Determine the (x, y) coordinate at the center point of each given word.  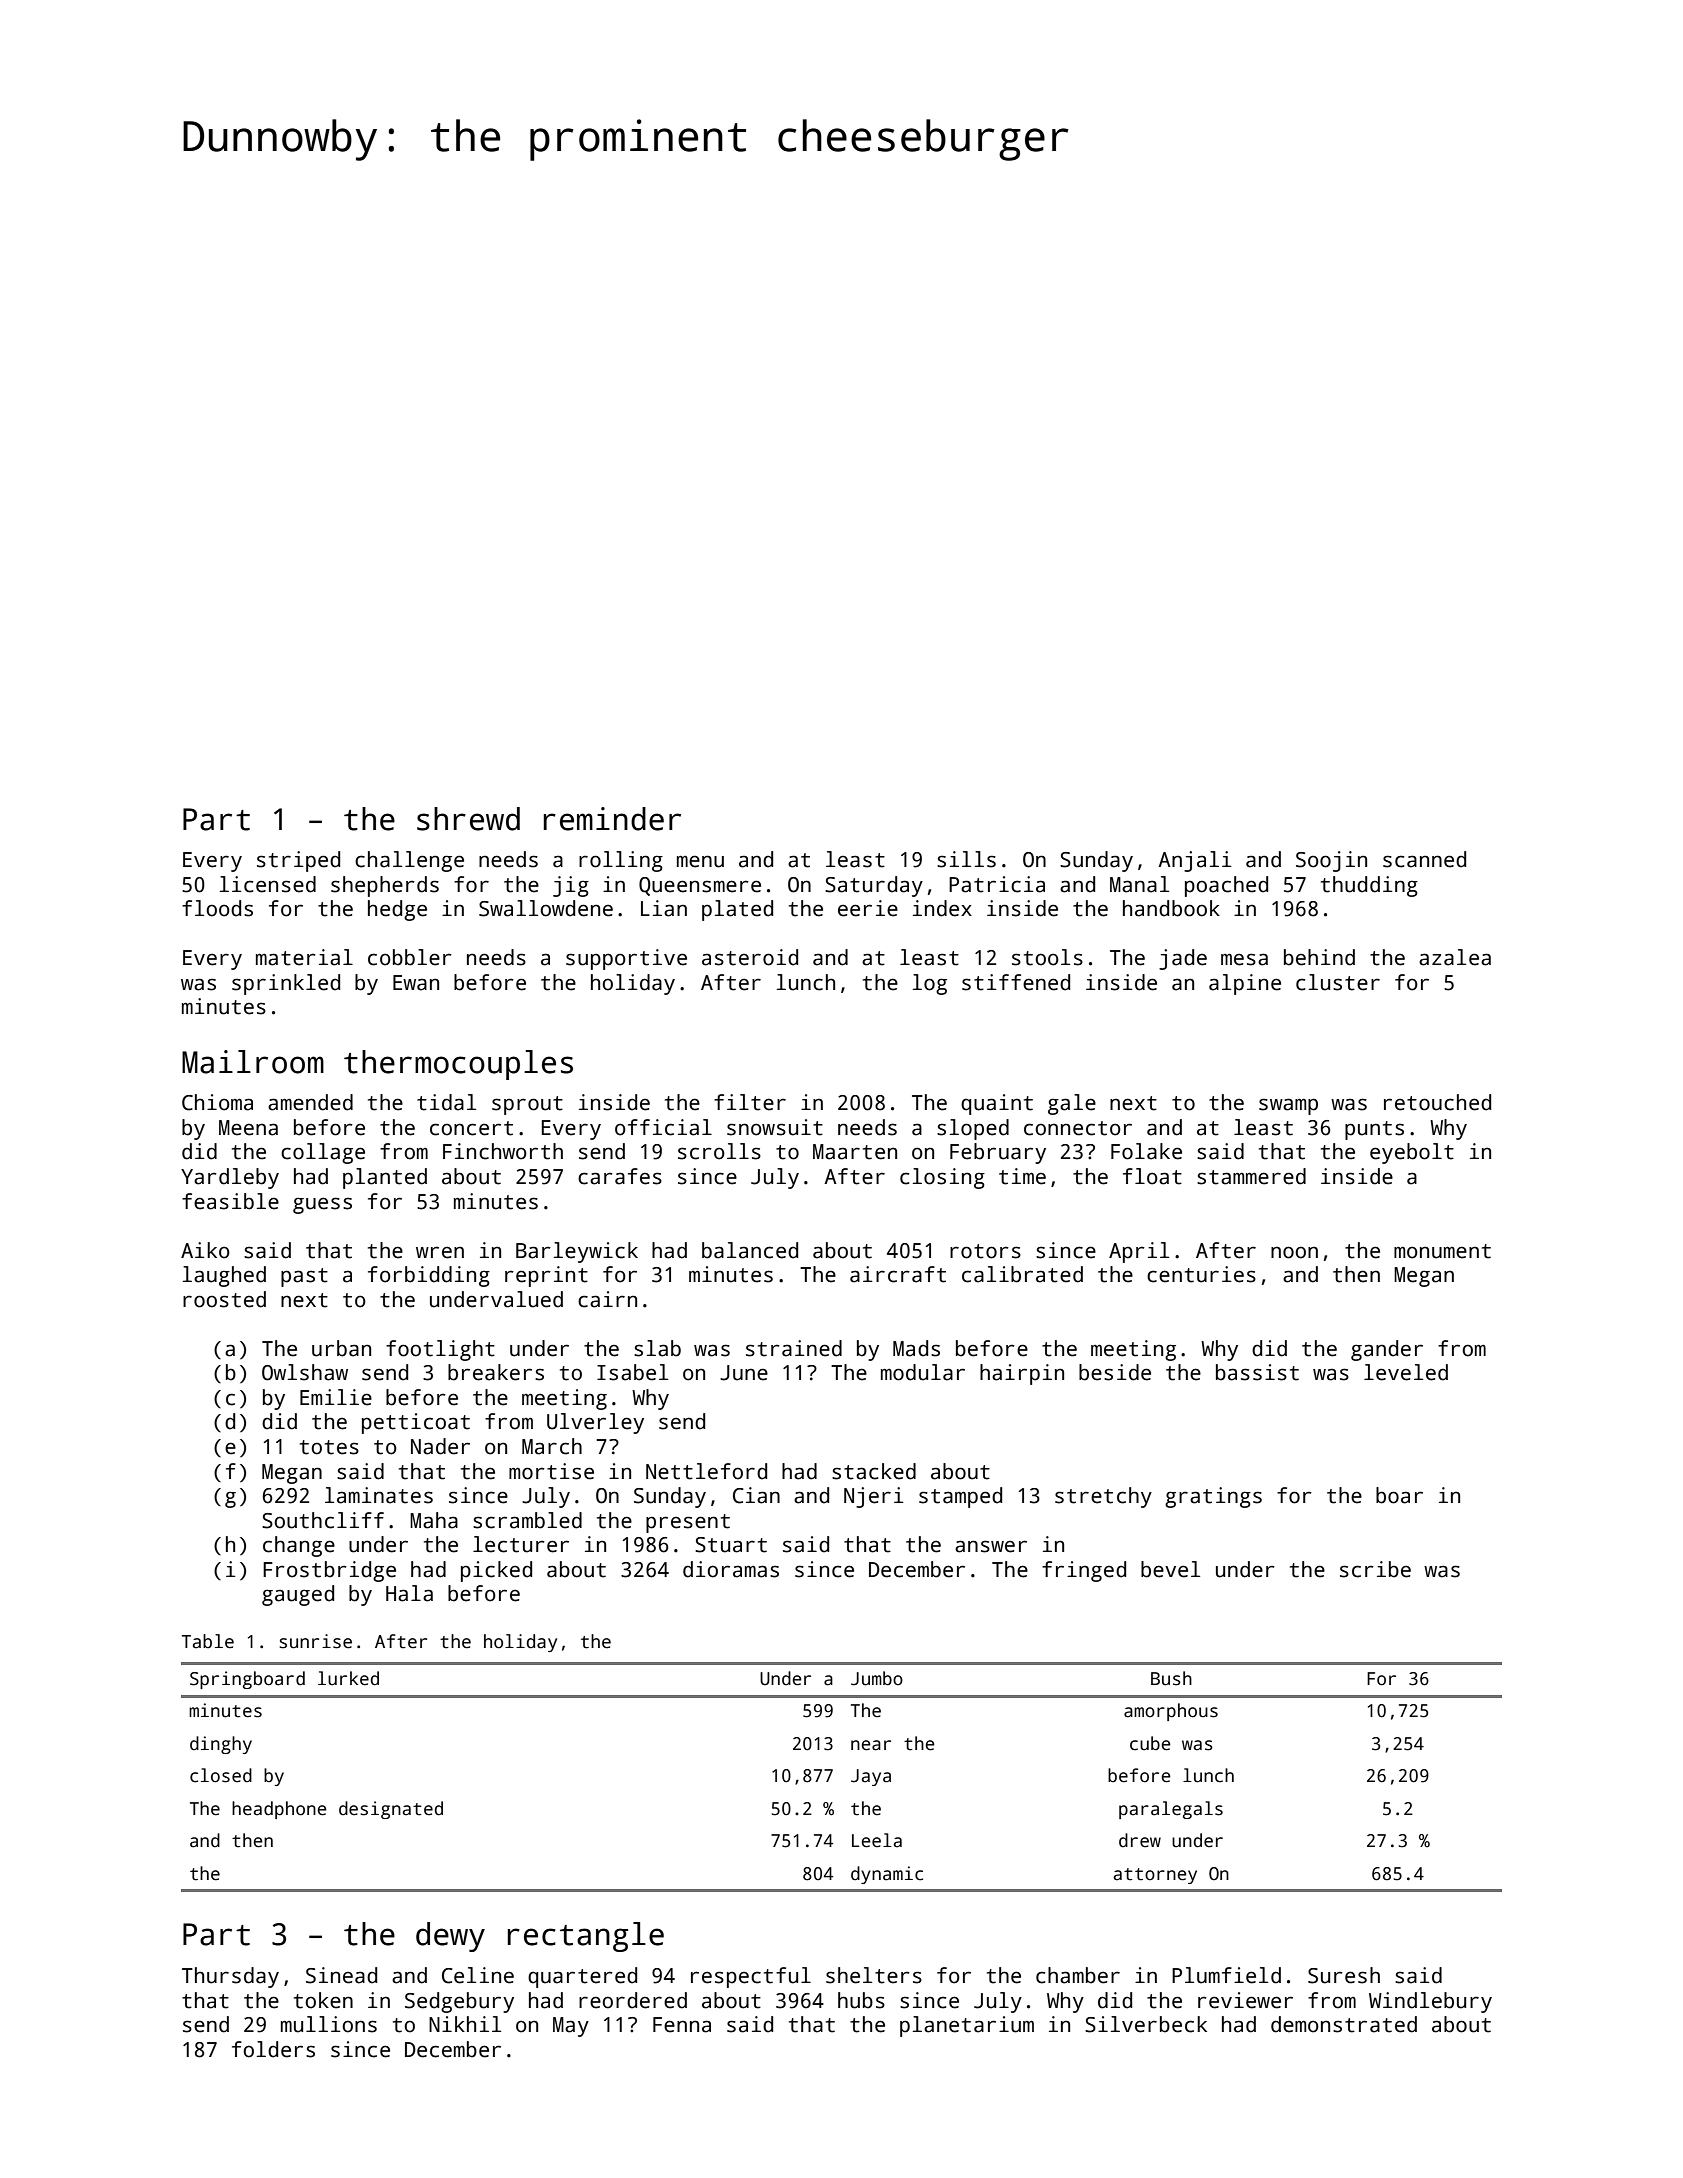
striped (298, 861)
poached (1226, 886)
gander (1387, 1350)
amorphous (1171, 1712)
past (304, 1277)
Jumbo (877, 1678)
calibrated (1022, 1274)
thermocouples (458, 1065)
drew (1140, 1840)
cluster (1338, 982)
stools (1047, 957)
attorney (1155, 1876)
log (930, 984)
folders (273, 2049)
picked (496, 1571)
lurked (348, 1678)
